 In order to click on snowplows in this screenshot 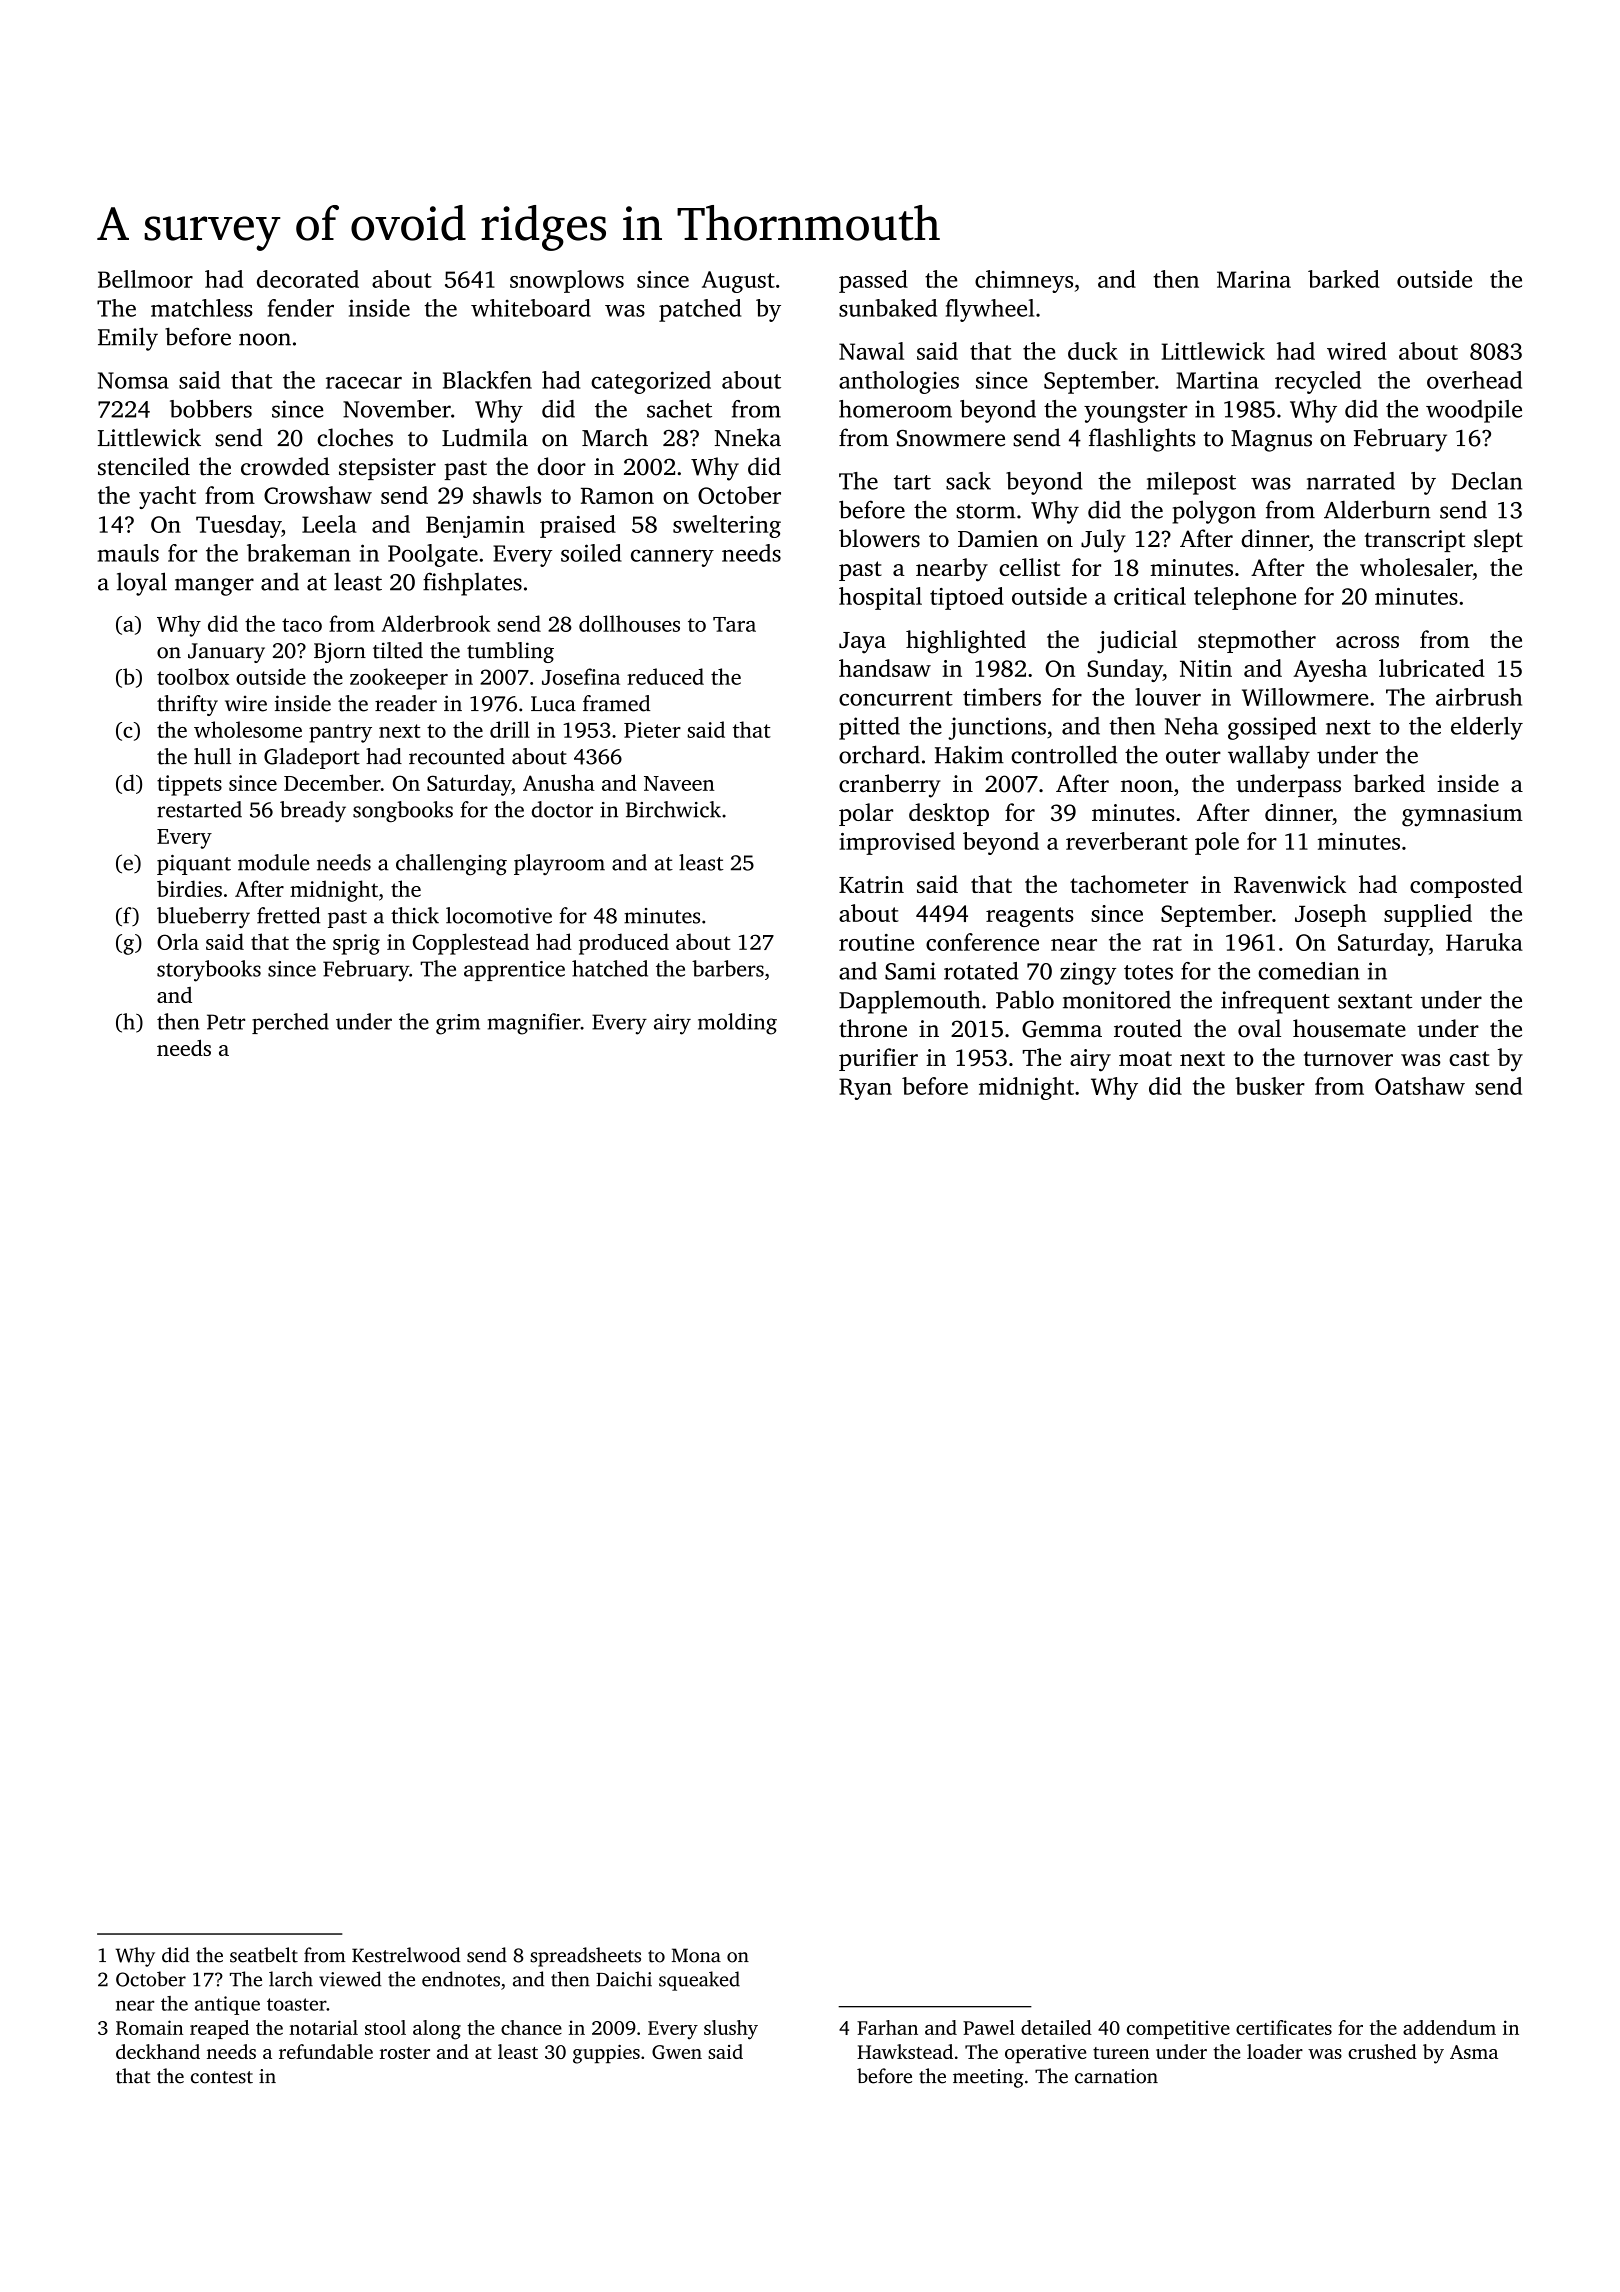, I will do `click(567, 281)`.
